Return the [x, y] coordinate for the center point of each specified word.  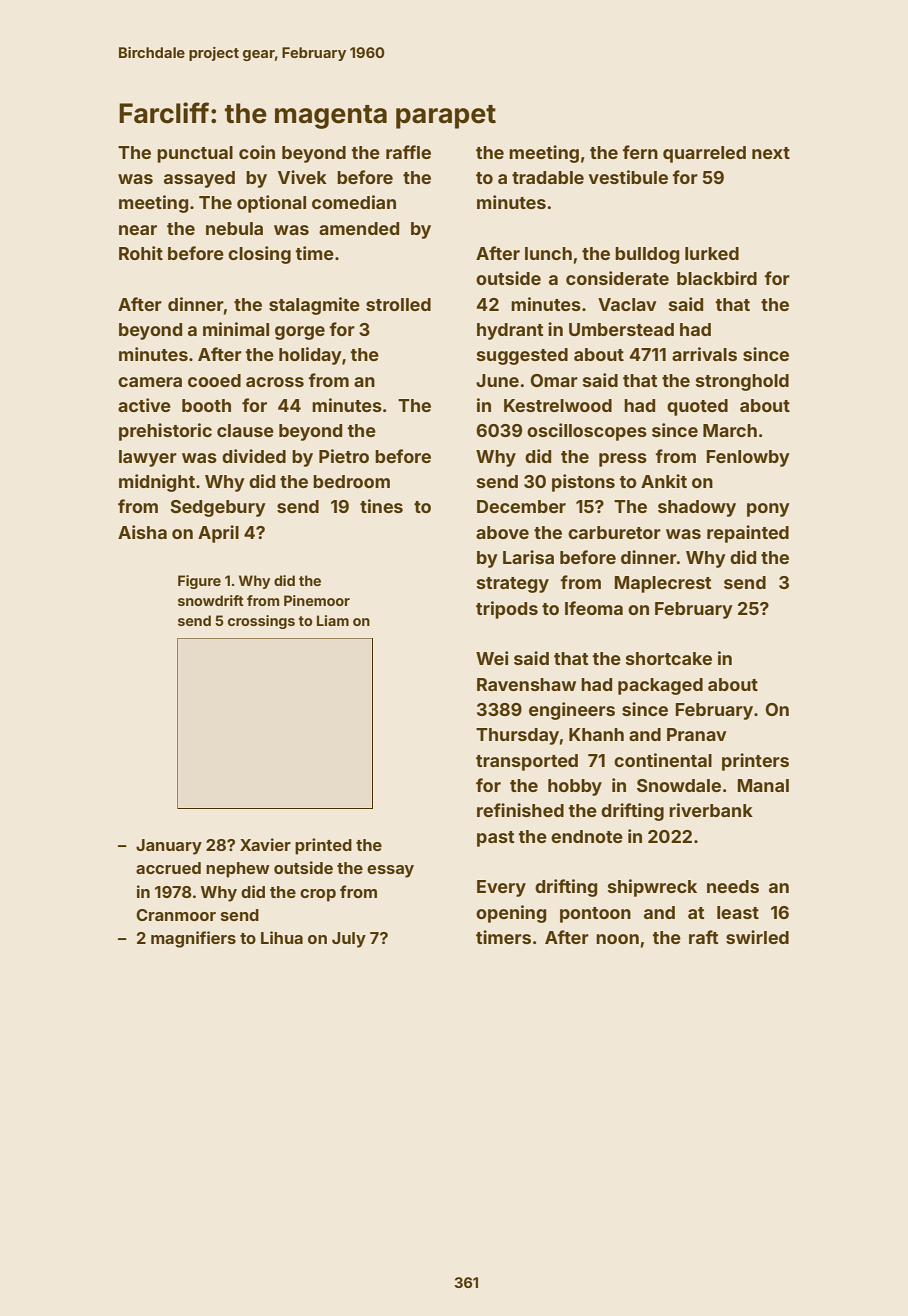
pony [768, 510]
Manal [763, 785]
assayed [199, 179]
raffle [408, 152]
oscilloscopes [587, 432]
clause [245, 430]
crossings [261, 622]
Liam [333, 620]
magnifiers [193, 939]
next [771, 153]
